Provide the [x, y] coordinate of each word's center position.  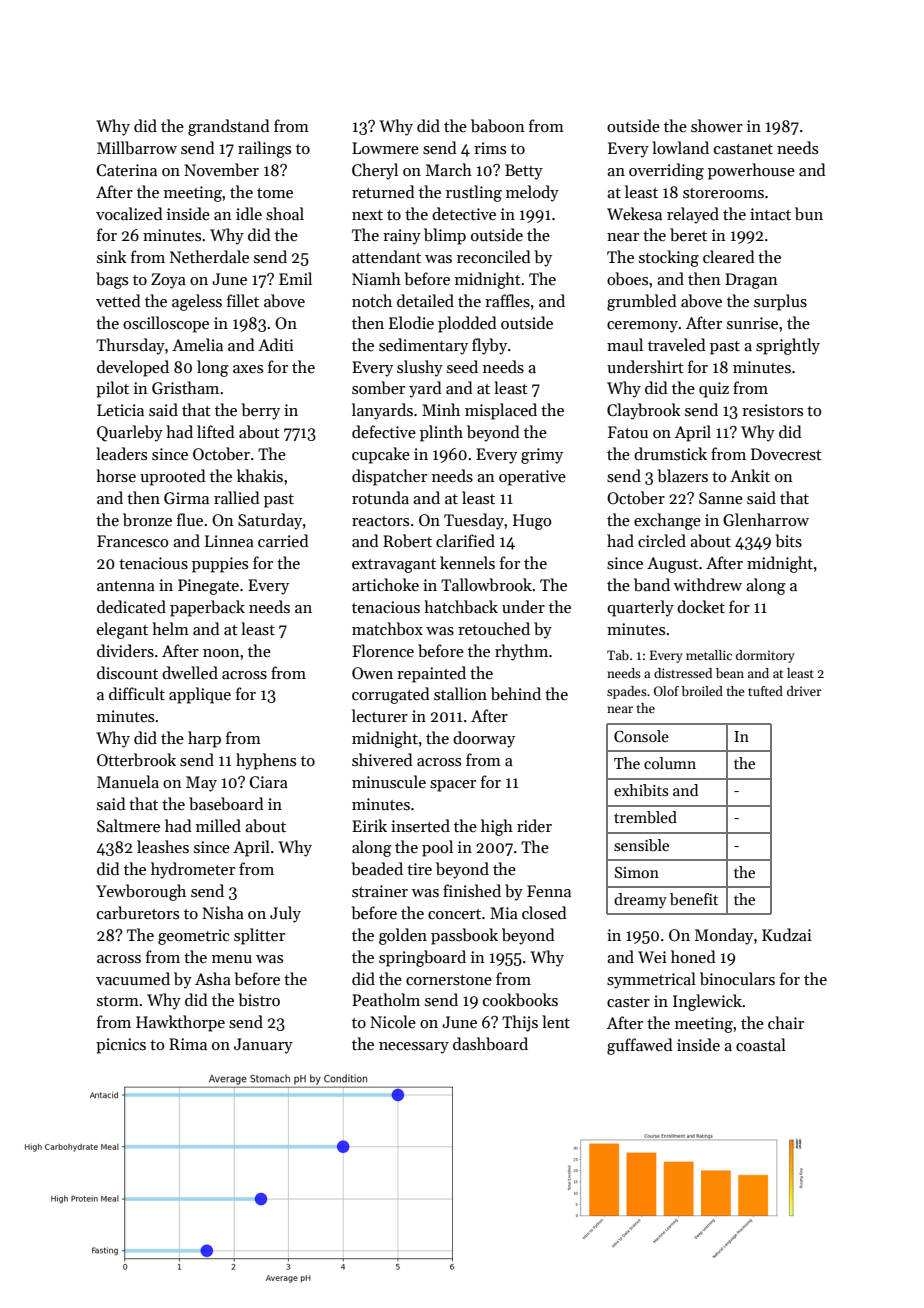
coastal [761, 1044]
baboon [498, 125]
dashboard [490, 1043]
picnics [121, 1046]
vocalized [129, 213]
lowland [680, 147]
